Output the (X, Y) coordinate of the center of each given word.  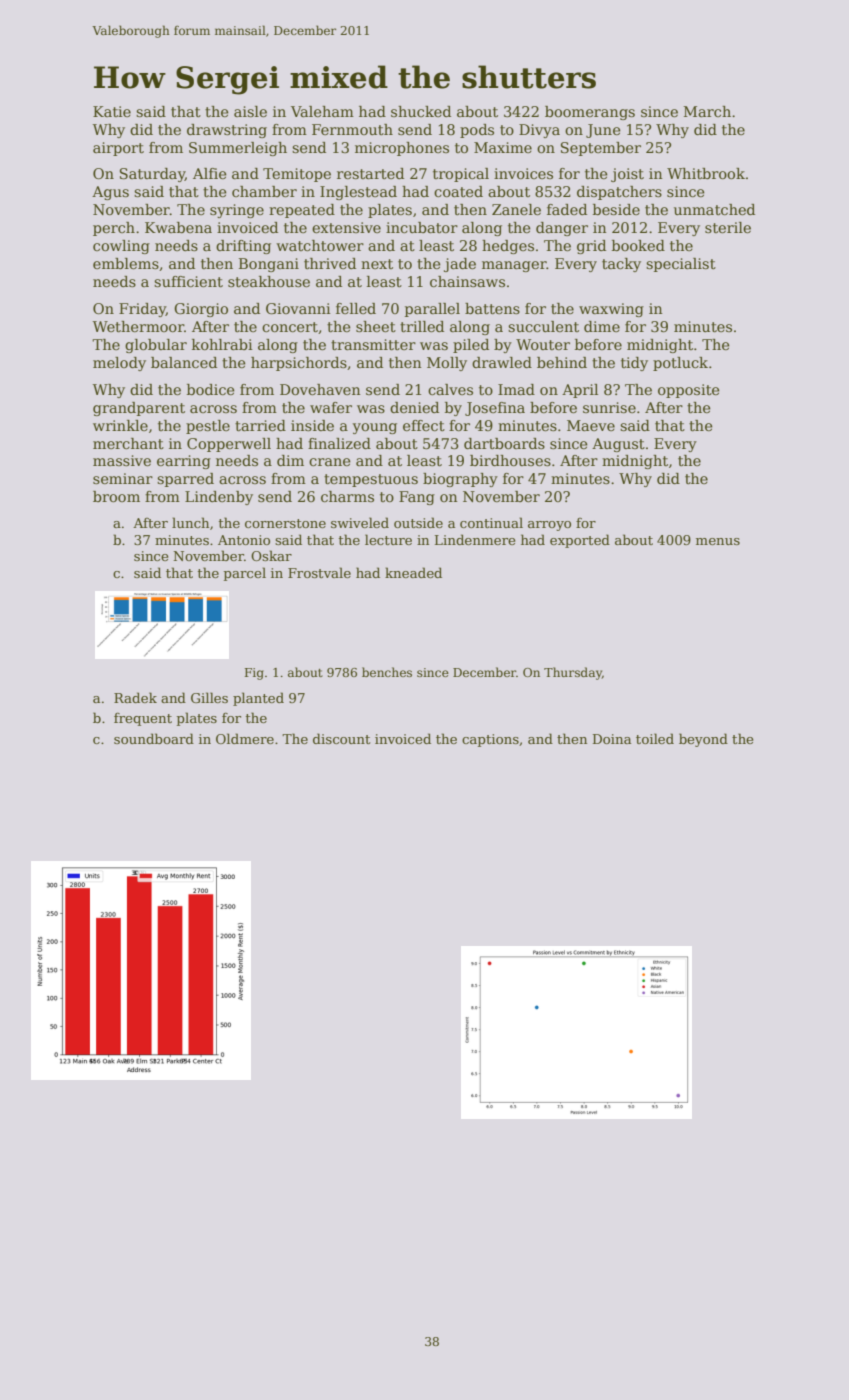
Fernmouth (352, 129)
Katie (112, 111)
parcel (245, 574)
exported (580, 541)
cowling (121, 247)
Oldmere (245, 738)
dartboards (504, 443)
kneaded (413, 572)
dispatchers (619, 193)
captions (490, 740)
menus (718, 541)
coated (458, 191)
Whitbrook (706, 173)
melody (119, 364)
